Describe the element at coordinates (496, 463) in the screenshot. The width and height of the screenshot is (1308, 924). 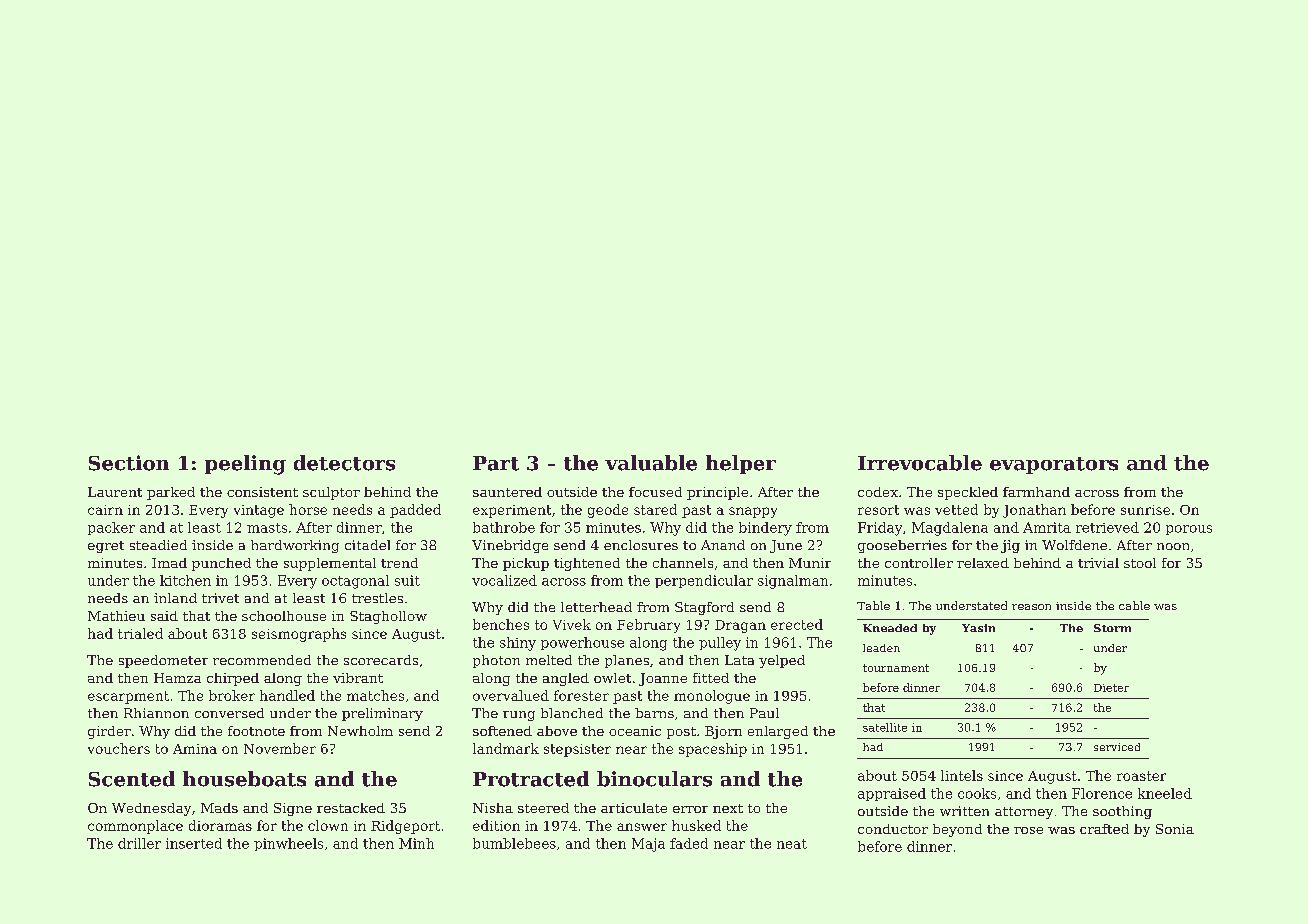
I see `Part` at that location.
